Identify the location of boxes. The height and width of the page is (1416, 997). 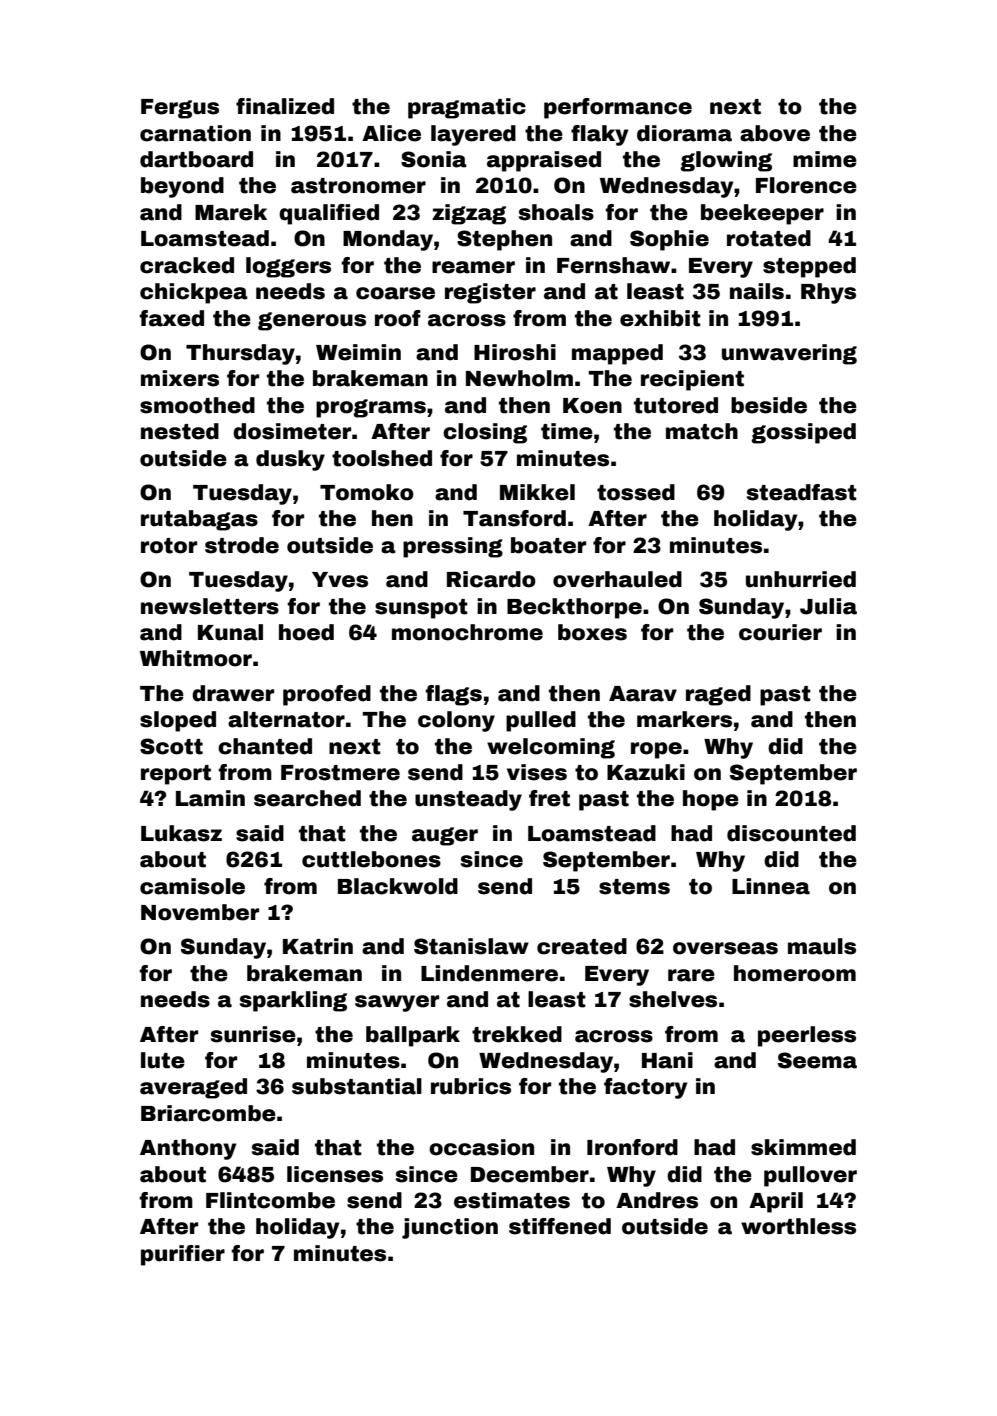
(592, 632).
